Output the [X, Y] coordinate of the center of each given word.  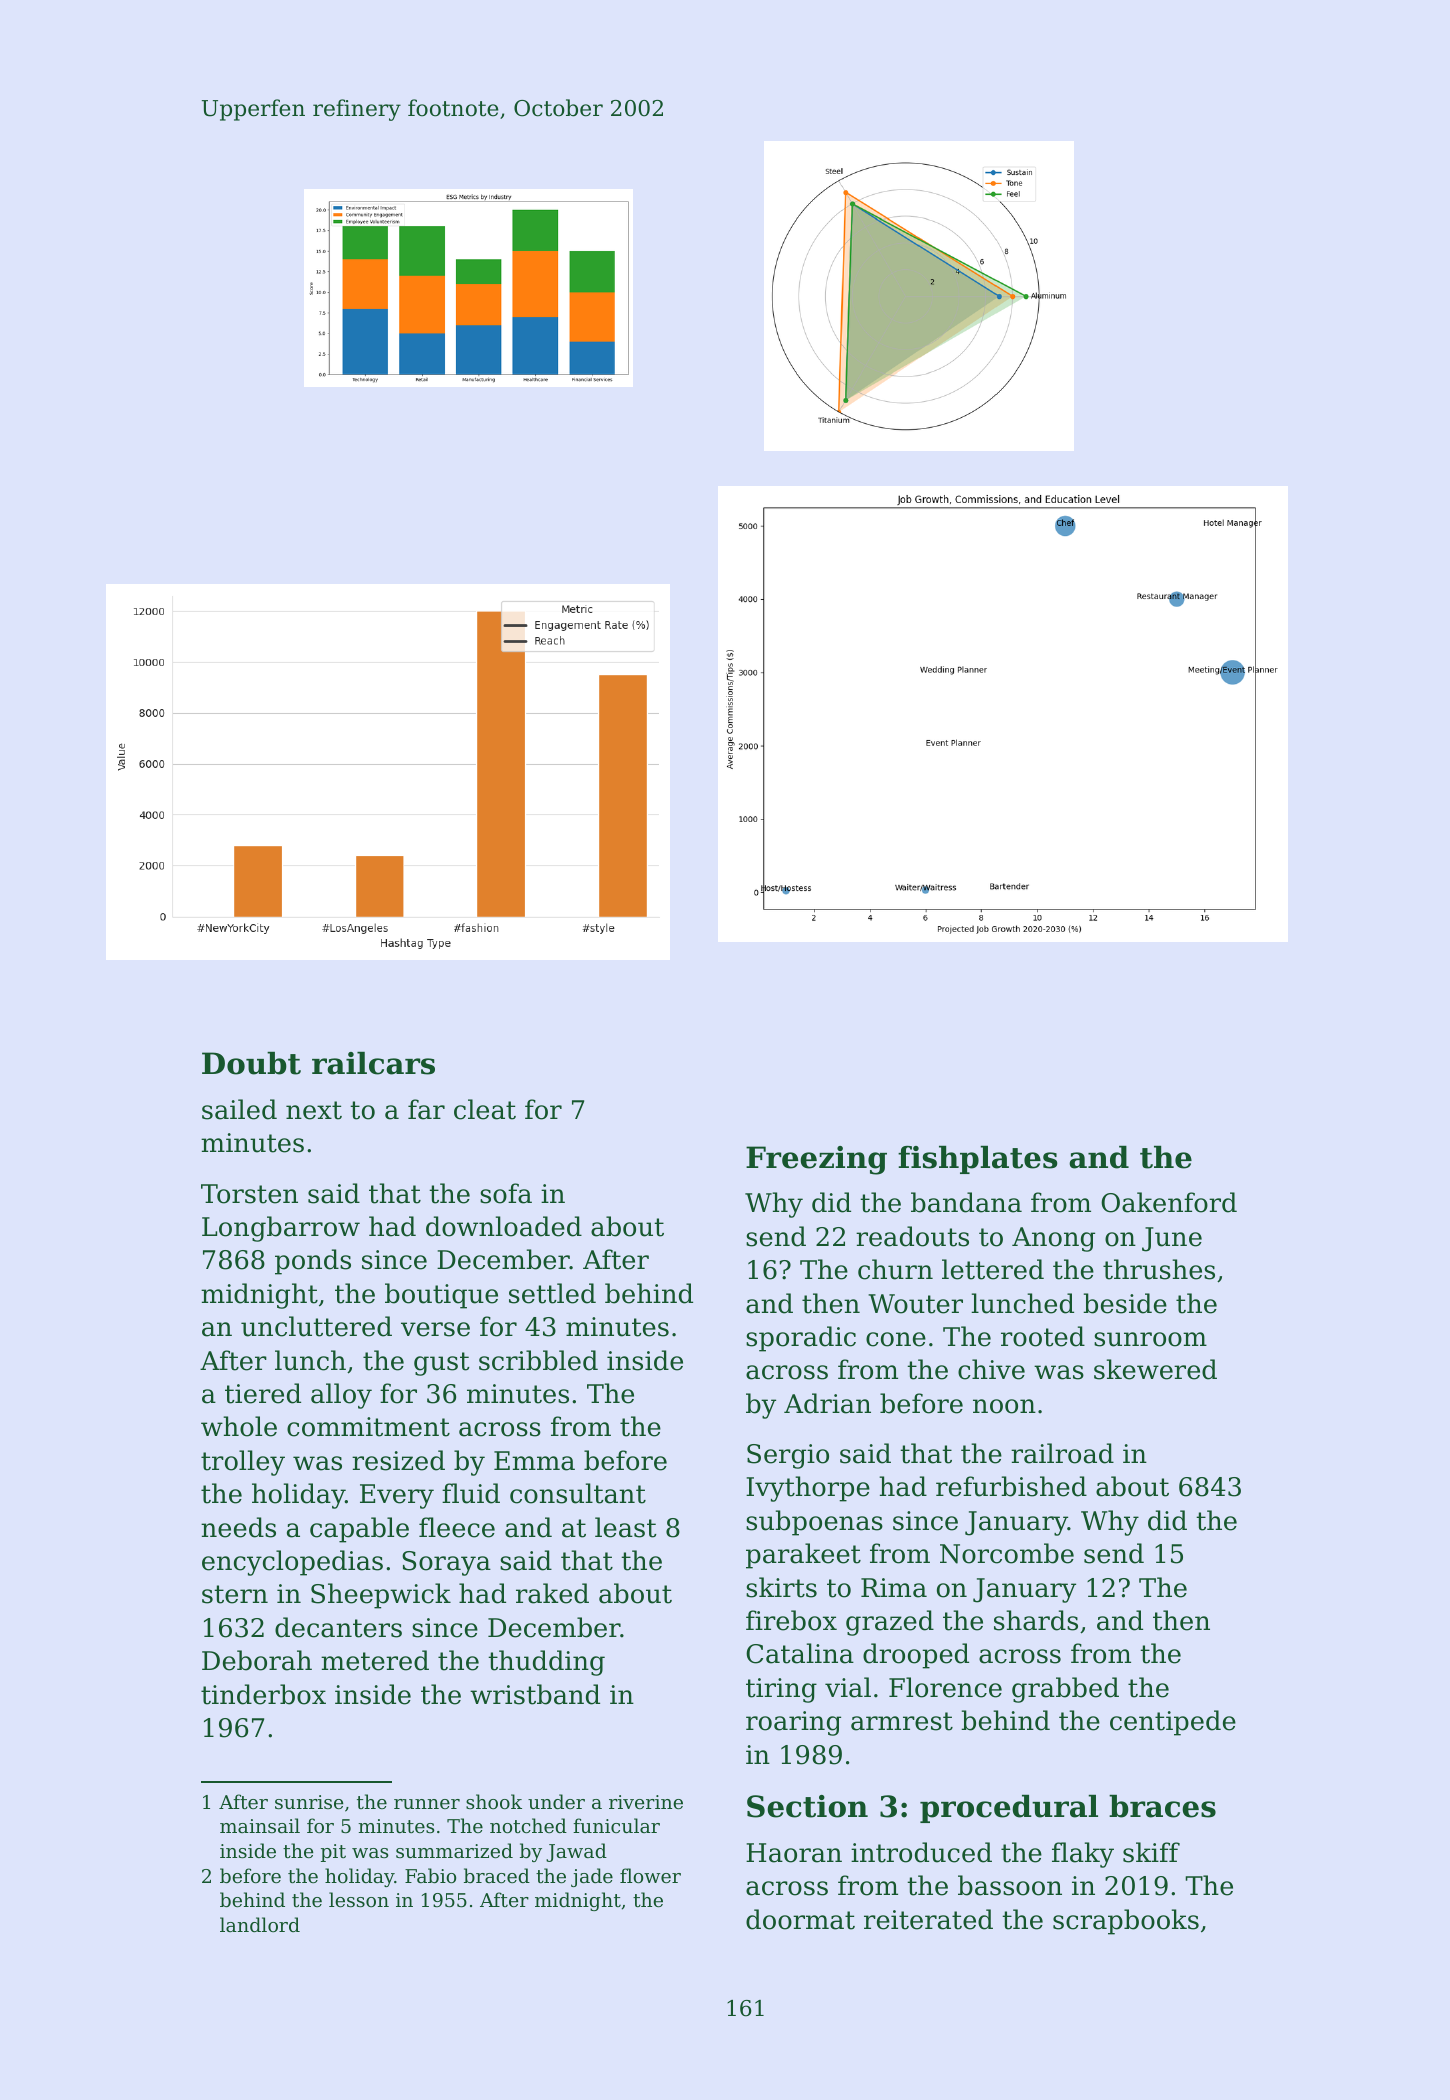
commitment [368, 1427]
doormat [800, 1919]
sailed [239, 1109]
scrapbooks [1126, 1922]
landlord [260, 1924]
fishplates [978, 1160]
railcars [373, 1063]
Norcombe [1007, 1553]
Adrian [827, 1403]
